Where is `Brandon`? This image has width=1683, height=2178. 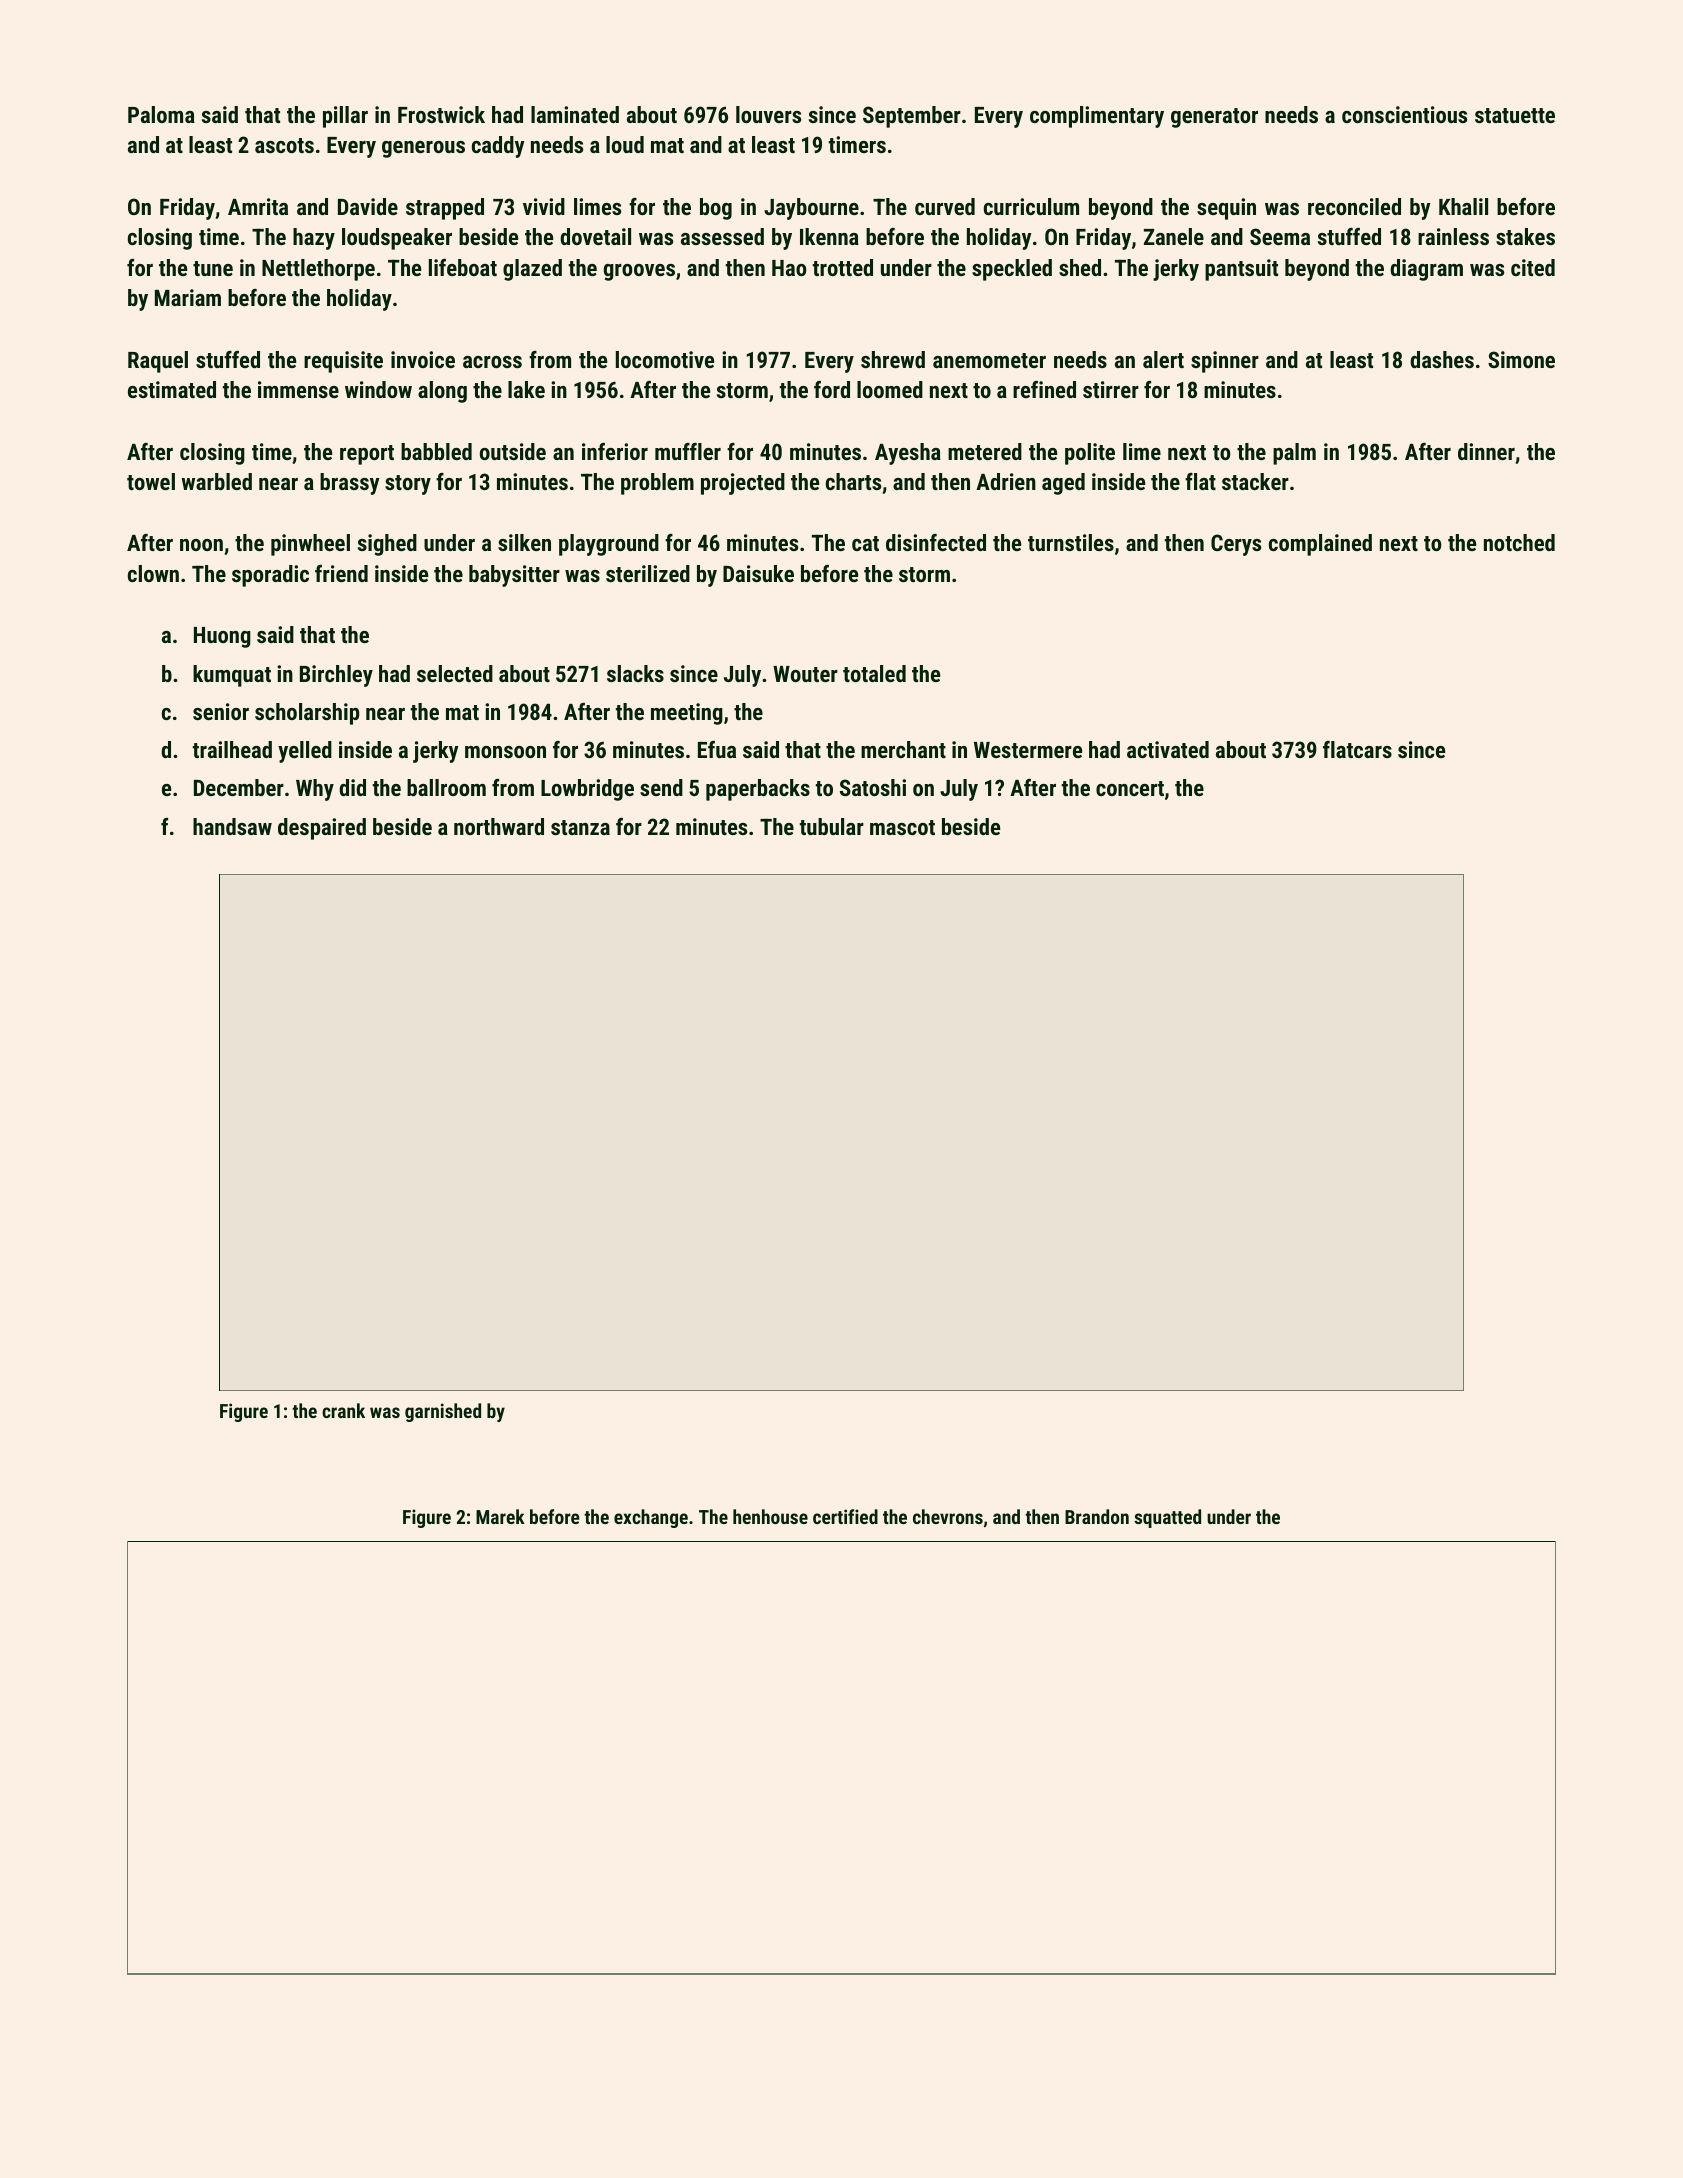 Brandon is located at coordinates (1097, 1516).
